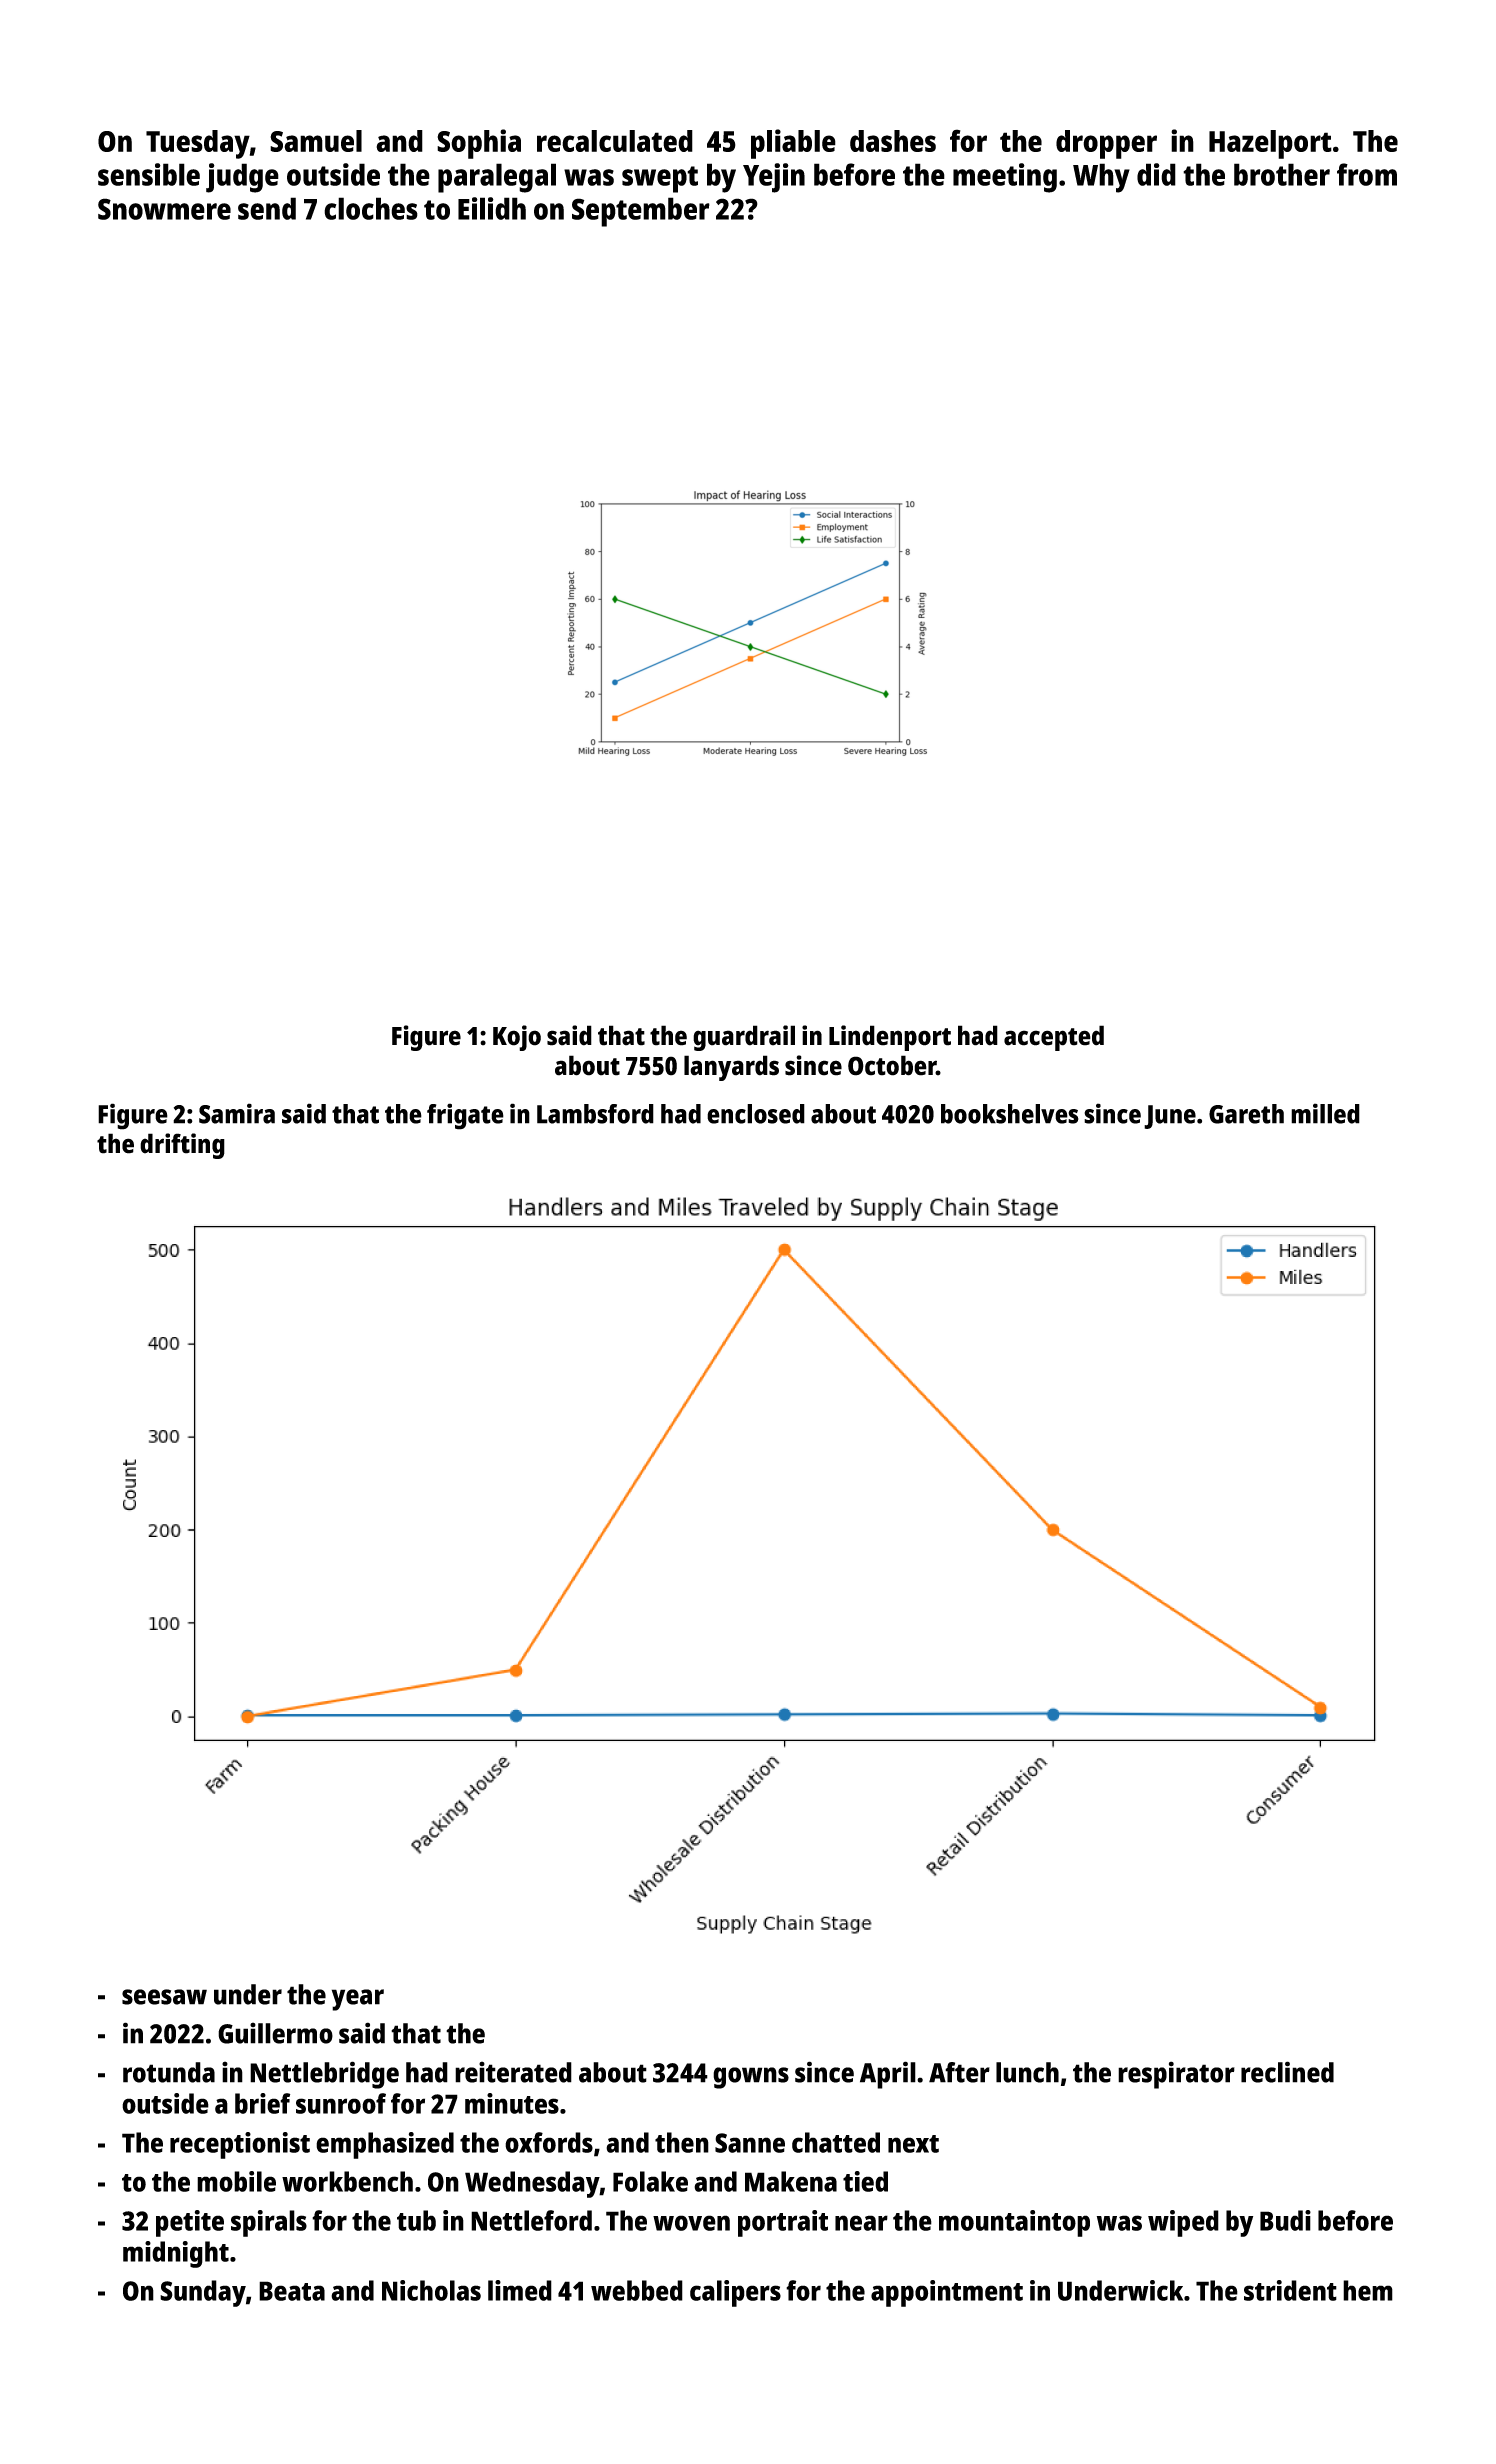 The height and width of the image is (2464, 1496). Describe the element at coordinates (492, 208) in the image. I see `Eilidh` at that location.
